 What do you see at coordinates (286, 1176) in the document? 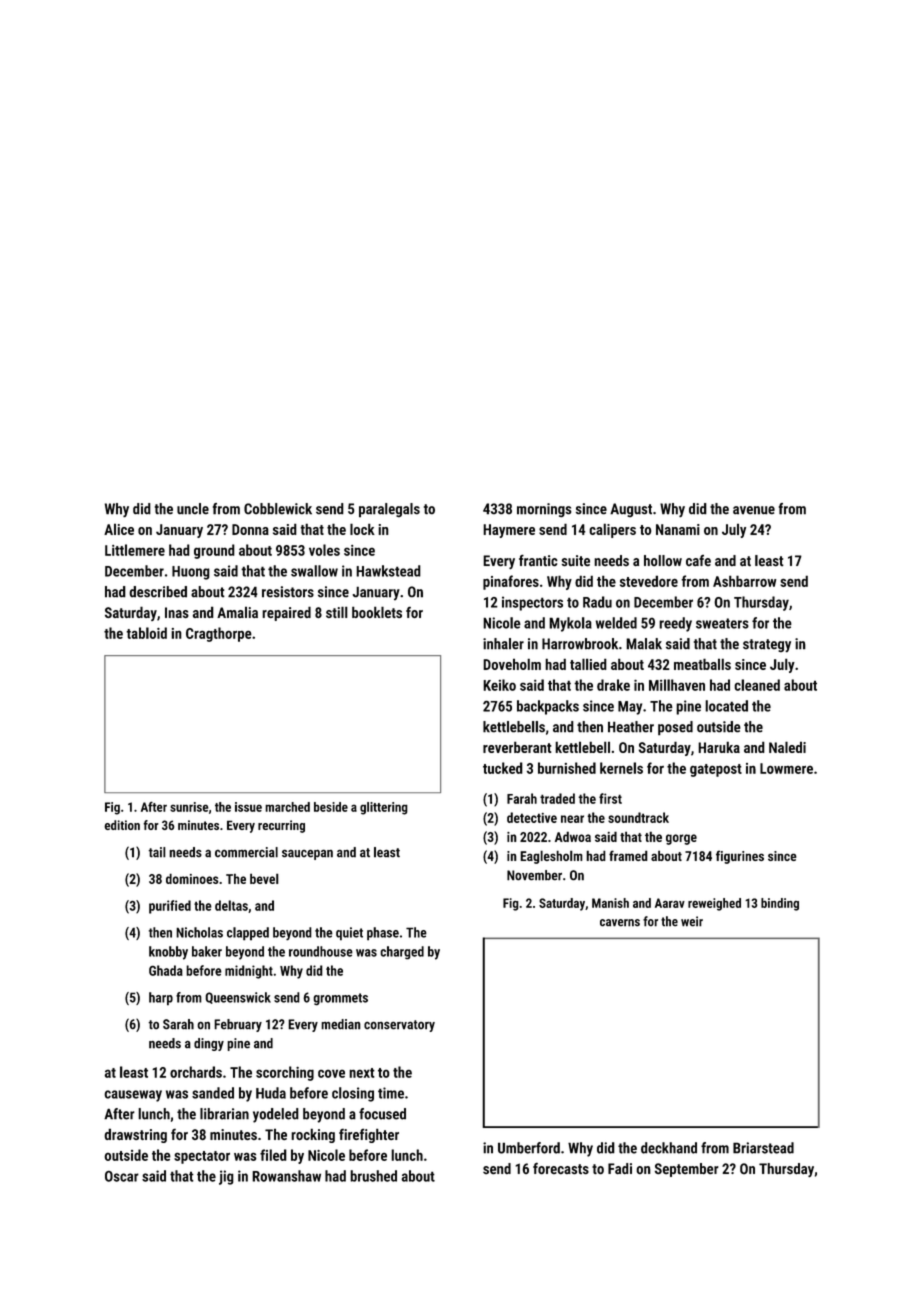
I see `Rowanshaw` at bounding box center [286, 1176].
